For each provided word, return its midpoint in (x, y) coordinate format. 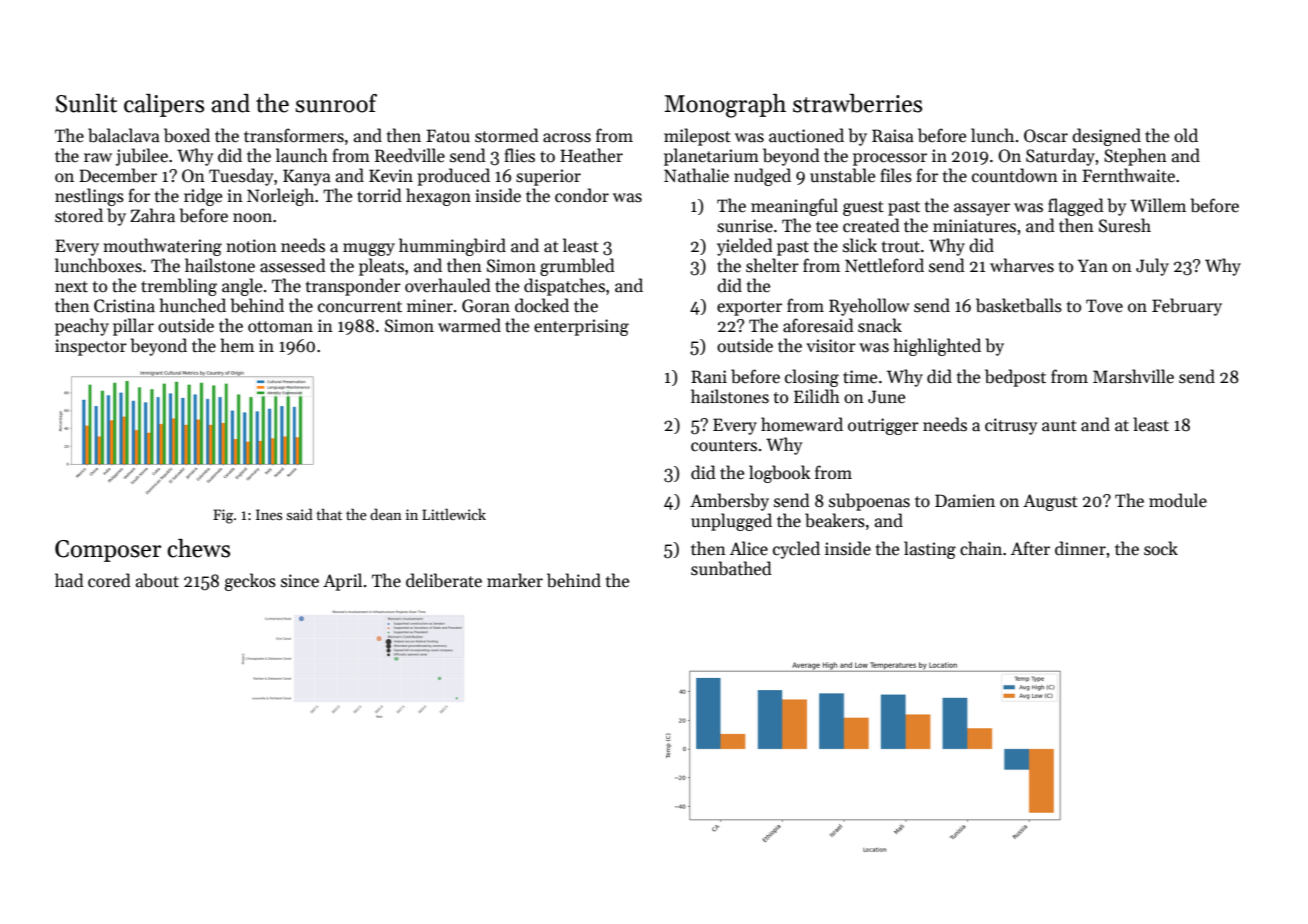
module (1178, 500)
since (300, 581)
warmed (469, 325)
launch (302, 155)
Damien (965, 500)
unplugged (731, 522)
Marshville (1133, 376)
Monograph (725, 106)
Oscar (1046, 136)
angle (242, 287)
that (329, 514)
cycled (796, 550)
